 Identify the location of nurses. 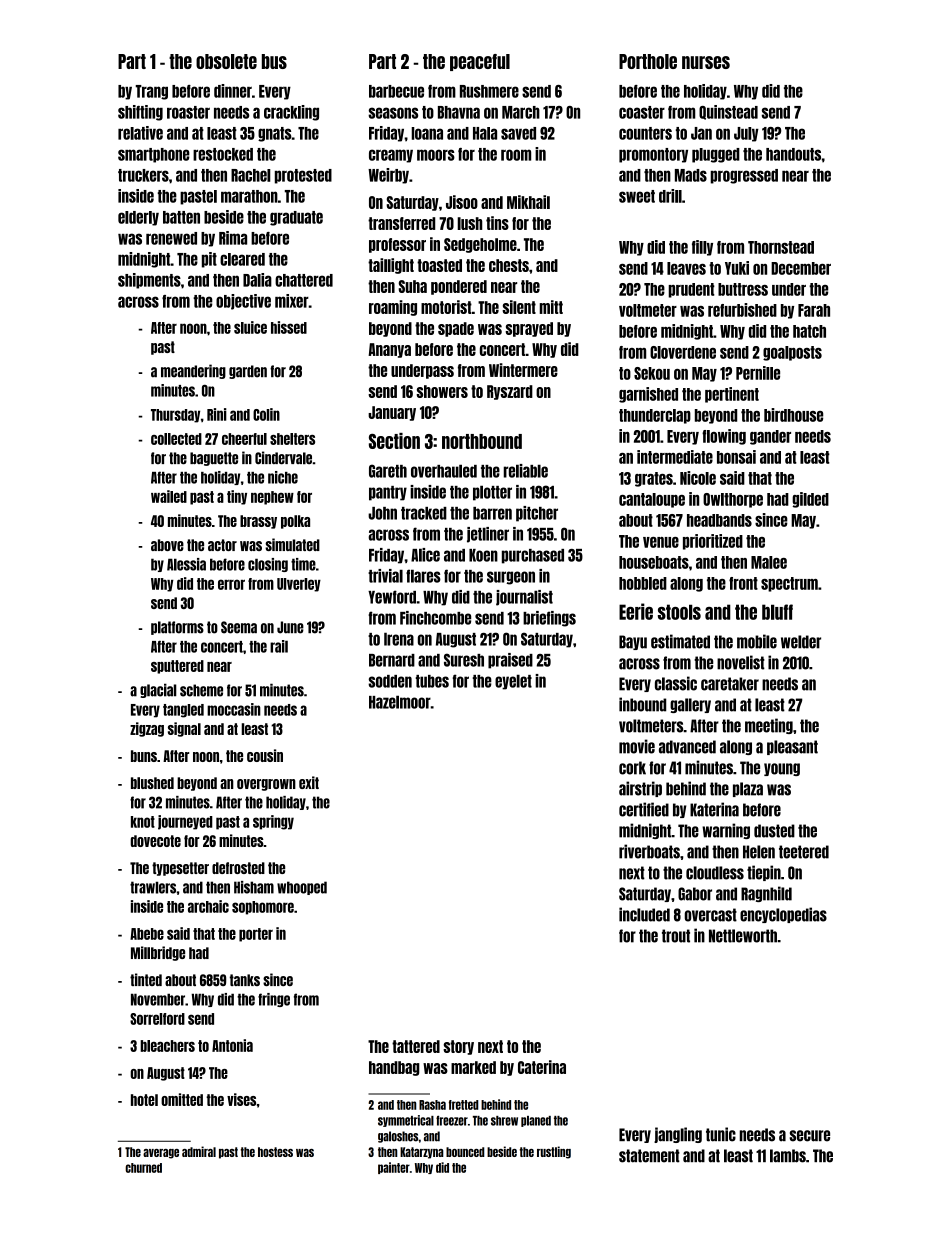
(706, 62).
